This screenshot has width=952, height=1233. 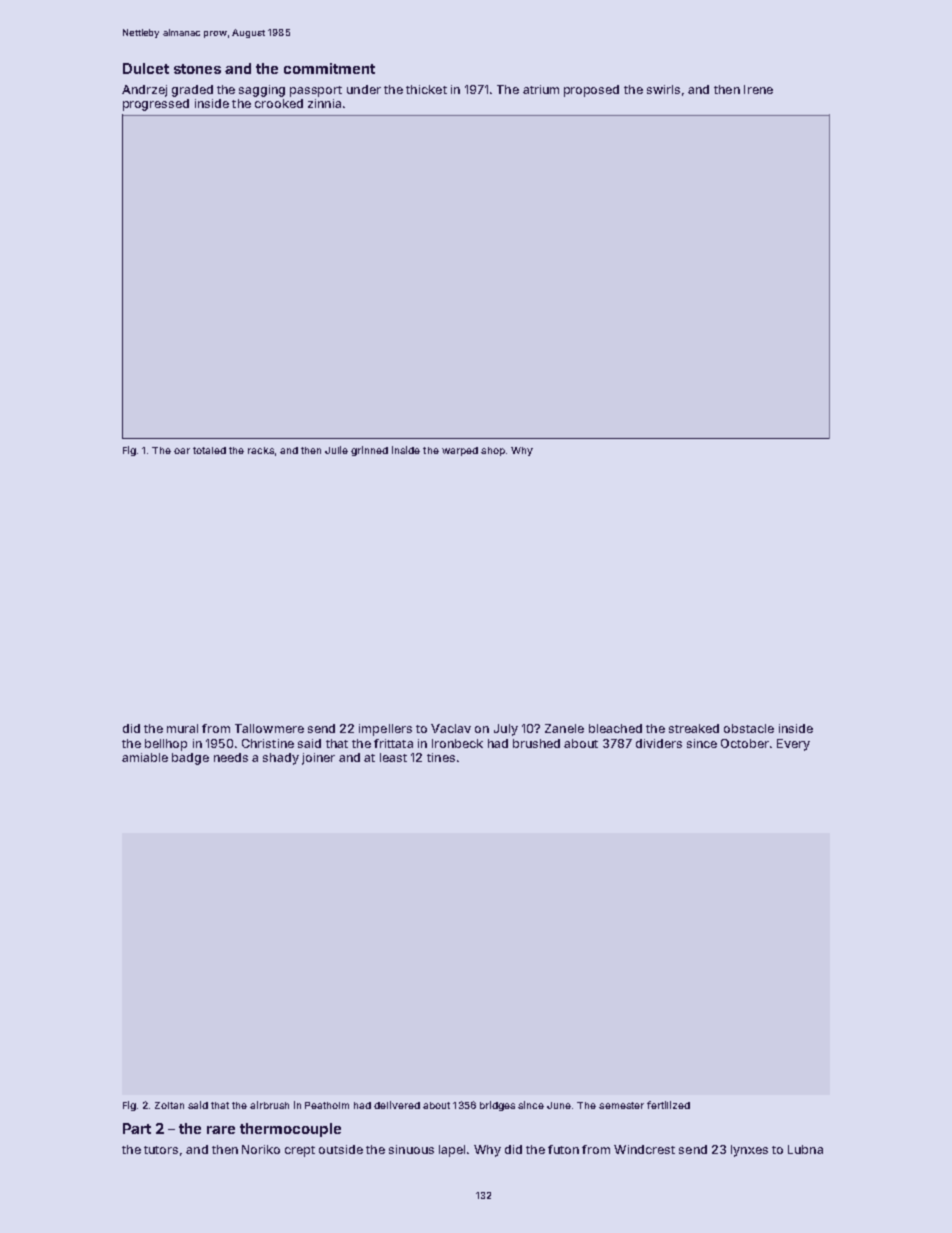 I want to click on Irene, so click(x=758, y=89).
